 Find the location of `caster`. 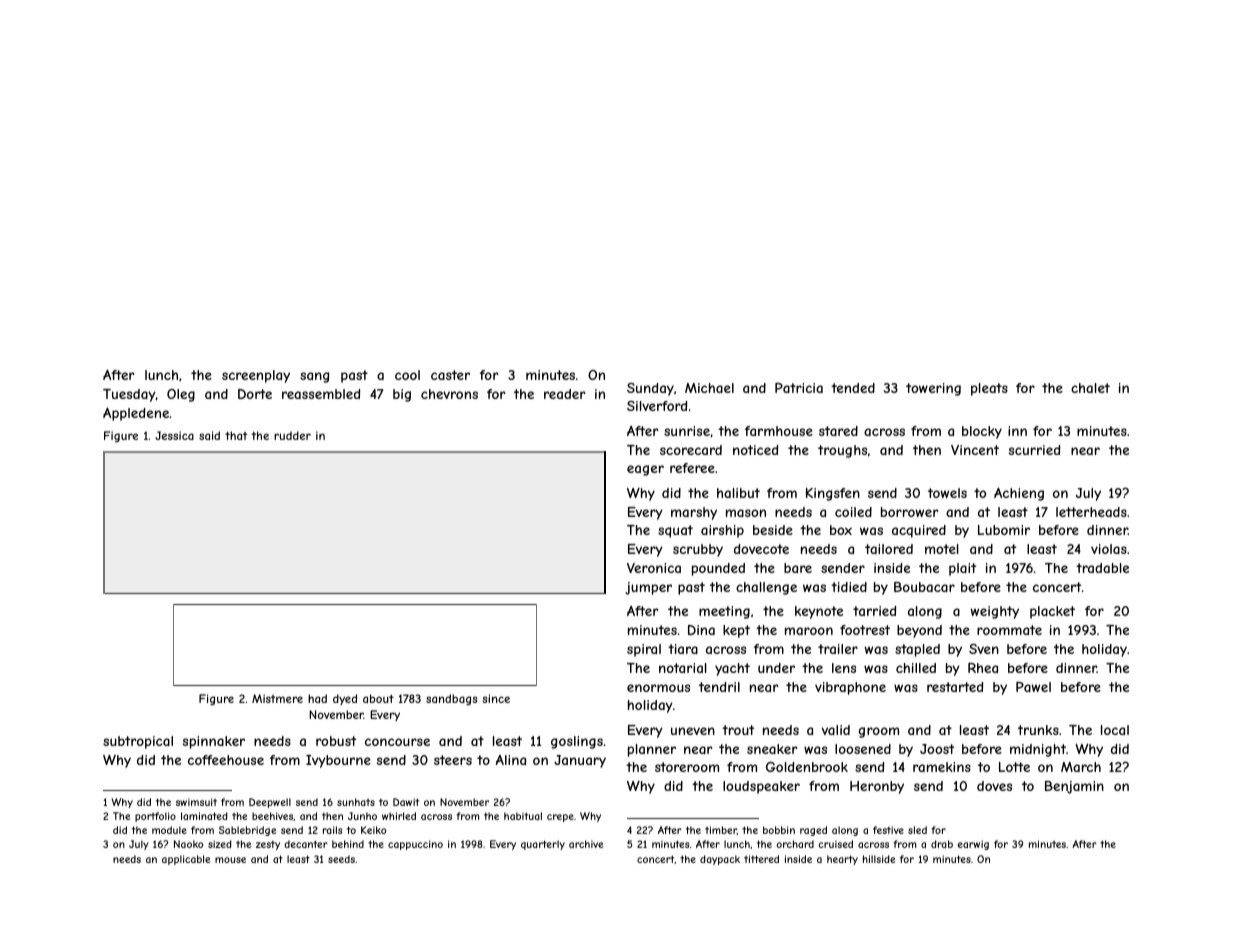

caster is located at coordinates (450, 375).
